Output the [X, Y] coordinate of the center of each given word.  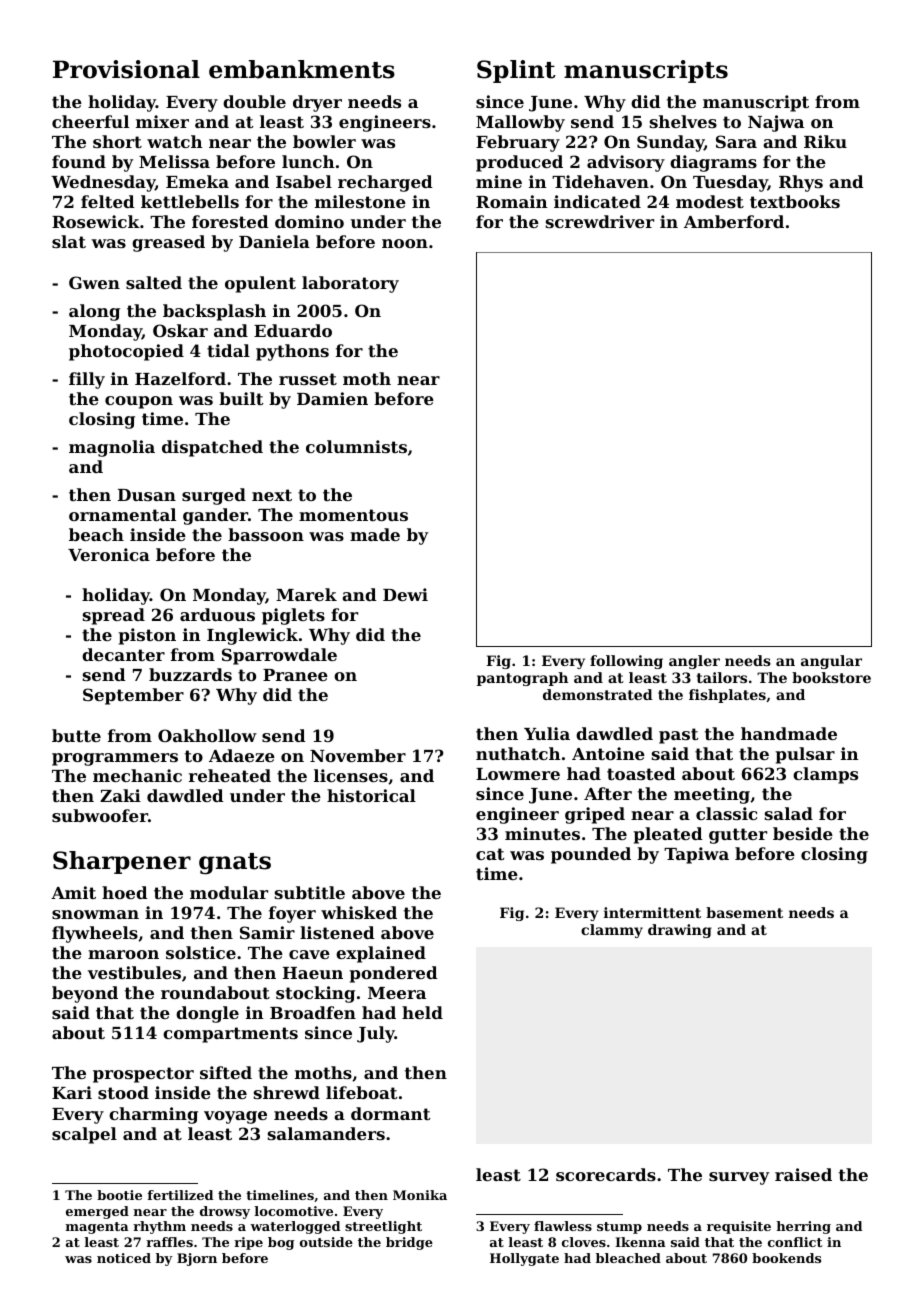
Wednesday [103, 183]
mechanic [137, 775]
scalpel [84, 1135]
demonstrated [598, 694]
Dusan [147, 495]
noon [405, 243]
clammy [612, 931]
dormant [391, 1113]
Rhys [801, 183]
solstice [201, 952]
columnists [356, 446]
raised [803, 1174]
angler [694, 662]
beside [803, 833]
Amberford [734, 221]
